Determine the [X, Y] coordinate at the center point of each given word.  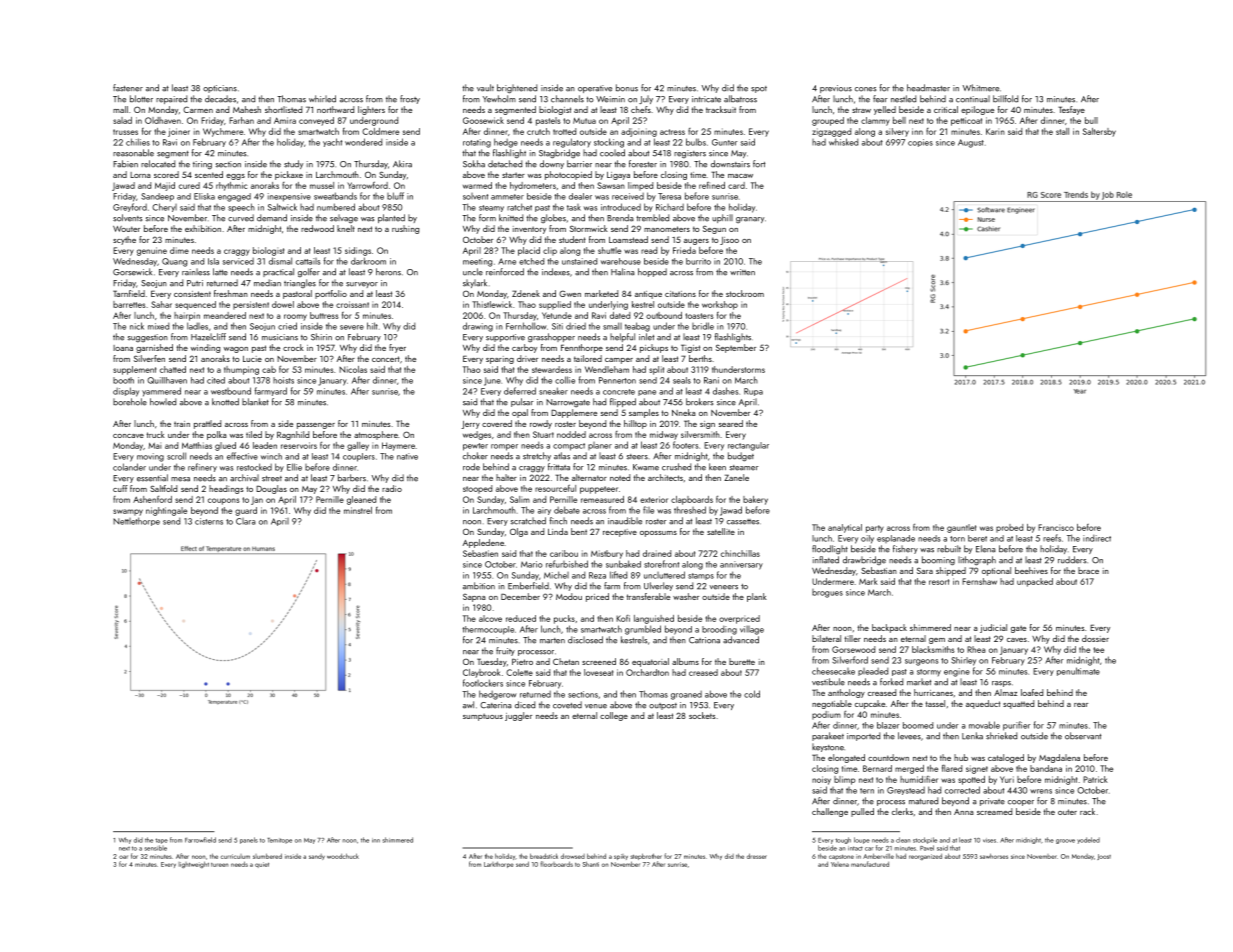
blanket [255, 402]
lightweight [193, 865]
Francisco [1056, 527]
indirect [1097, 538]
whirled [322, 99]
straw [861, 110]
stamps [701, 576]
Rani [711, 380]
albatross [740, 99]
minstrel [358, 510]
